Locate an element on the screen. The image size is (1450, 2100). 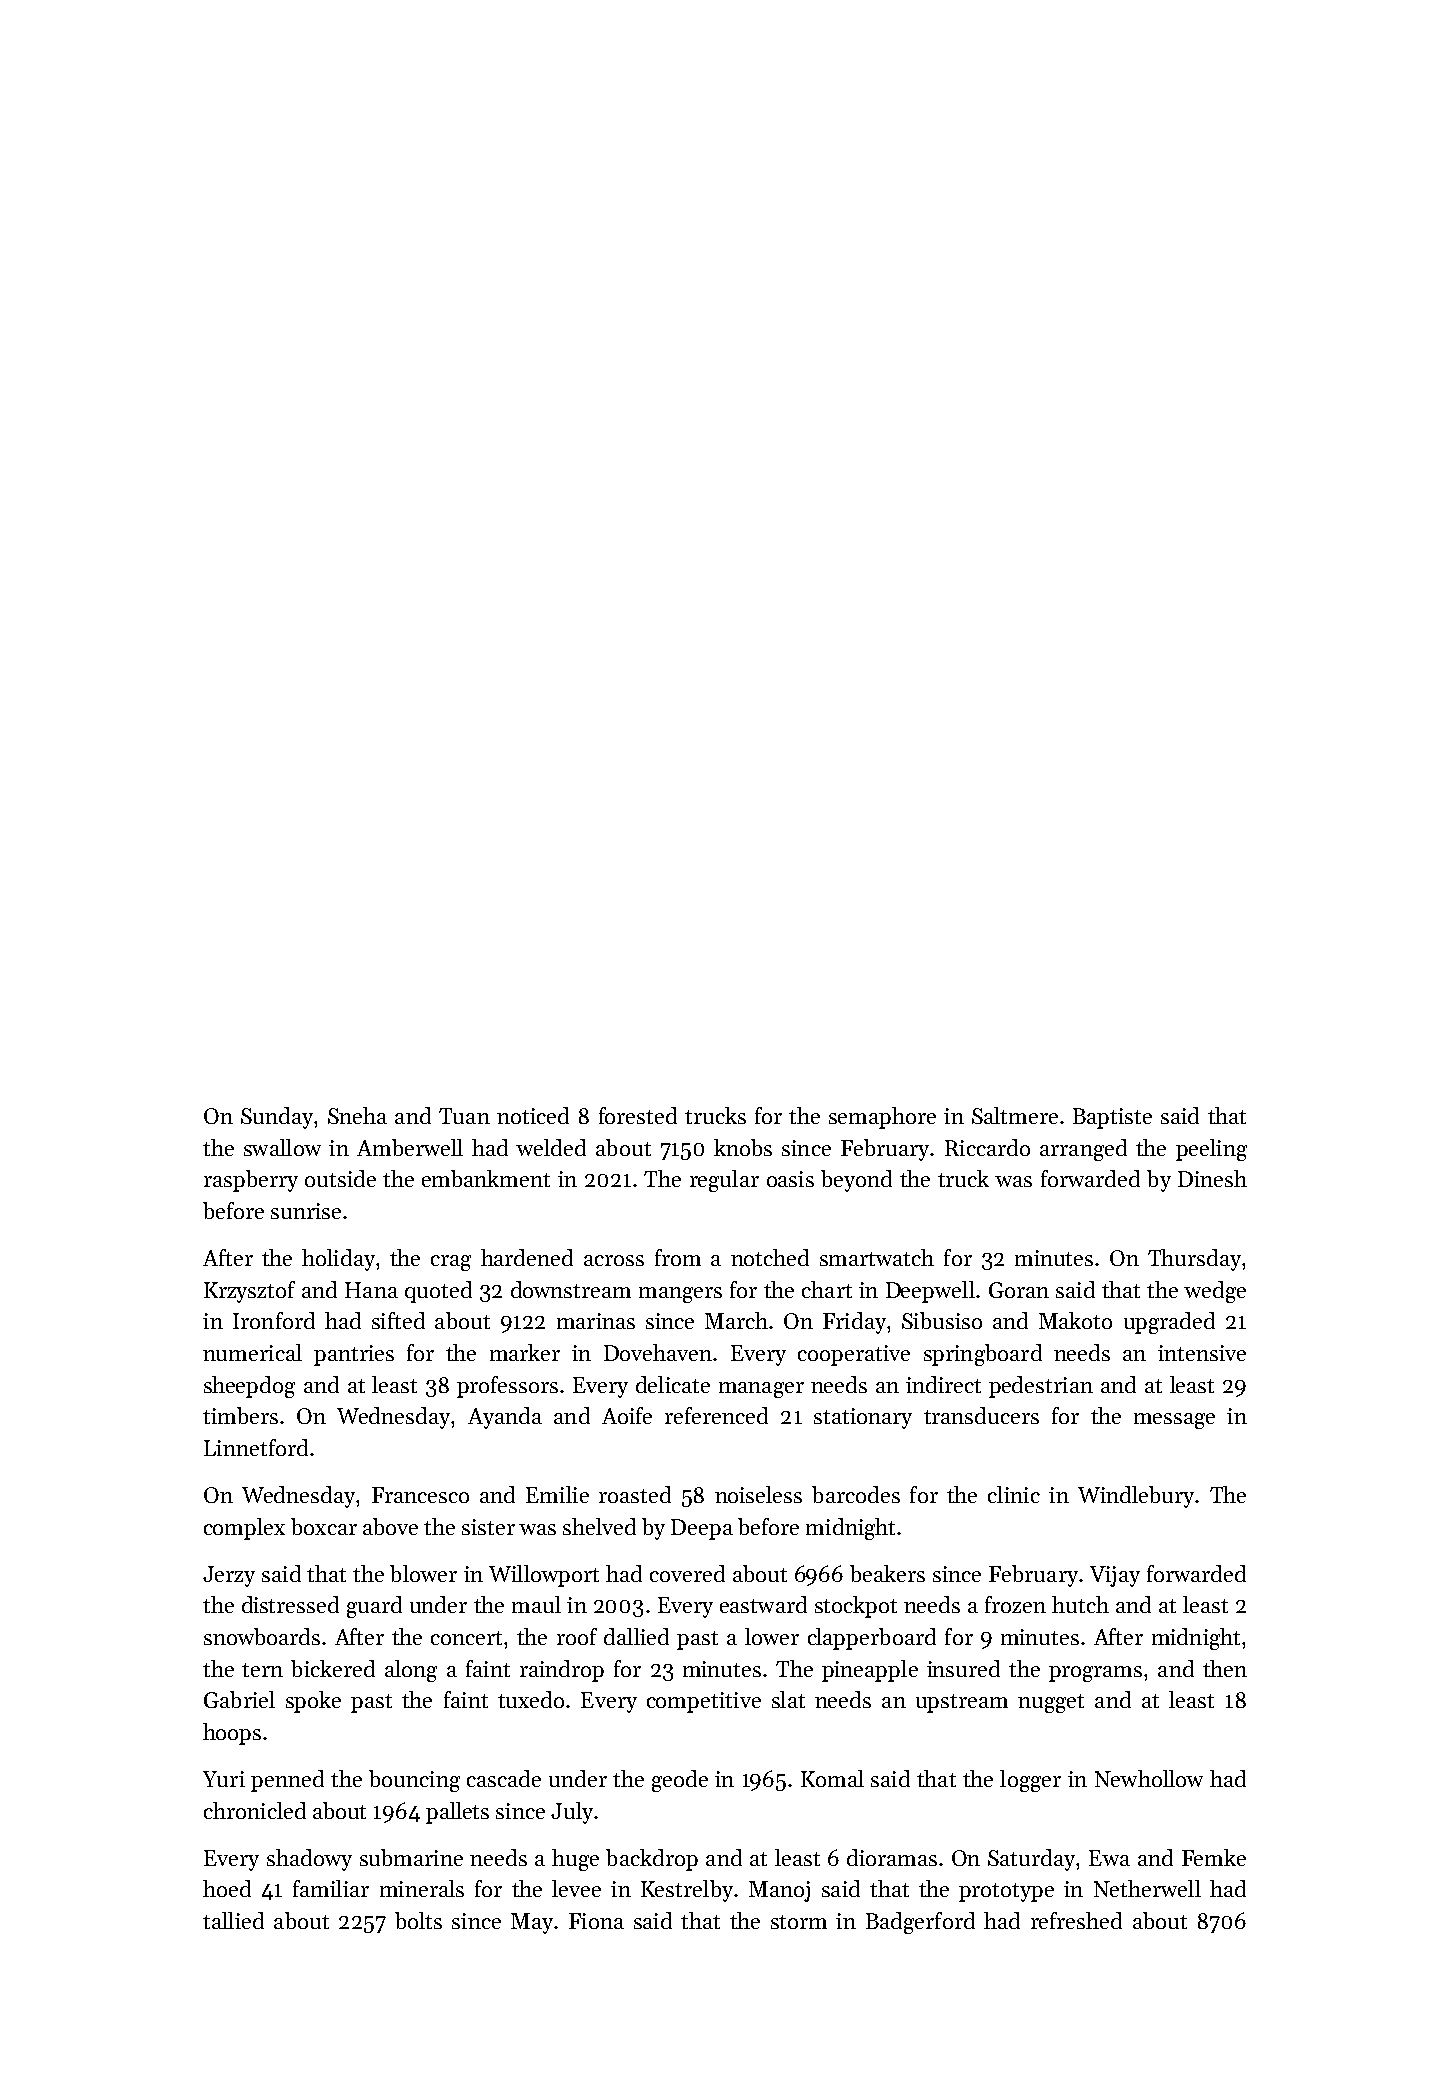
spoke is located at coordinates (313, 1702).
